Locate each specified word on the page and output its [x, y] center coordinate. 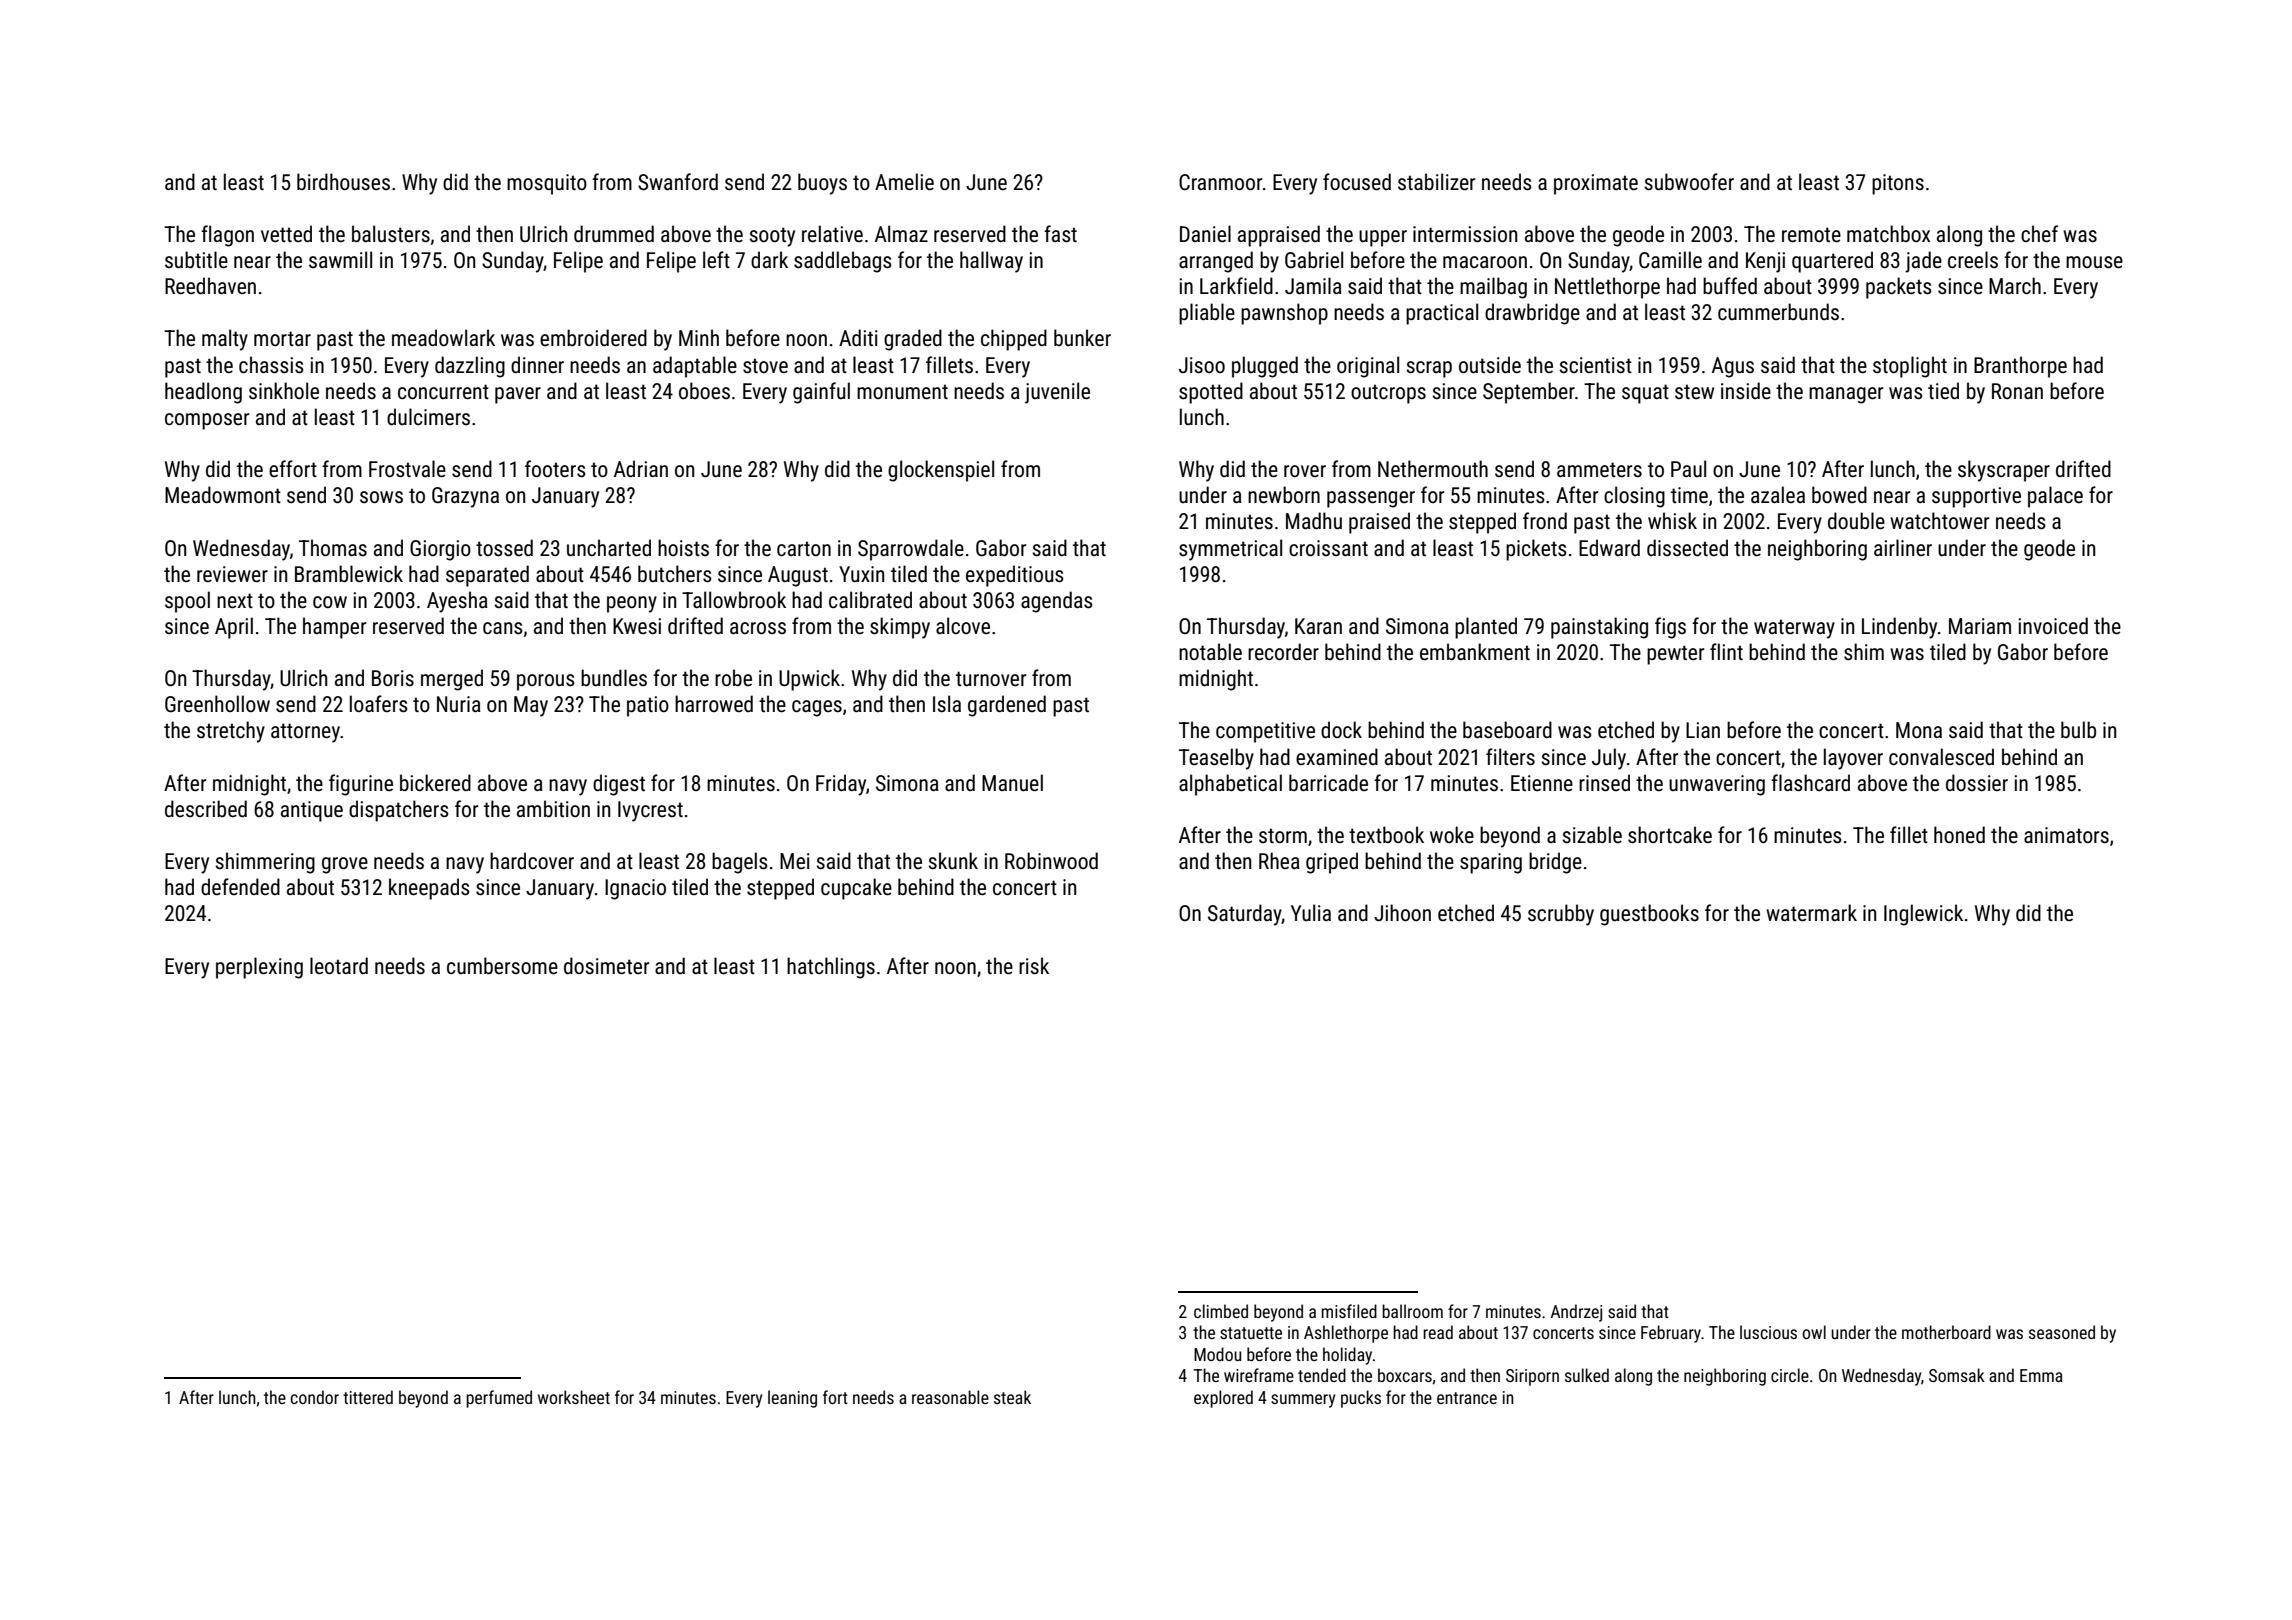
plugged [1265, 367]
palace [2055, 497]
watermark [1811, 913]
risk [1034, 966]
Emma [2041, 1375]
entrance [1467, 1398]
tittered [368, 1397]
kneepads [429, 889]
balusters [391, 234]
